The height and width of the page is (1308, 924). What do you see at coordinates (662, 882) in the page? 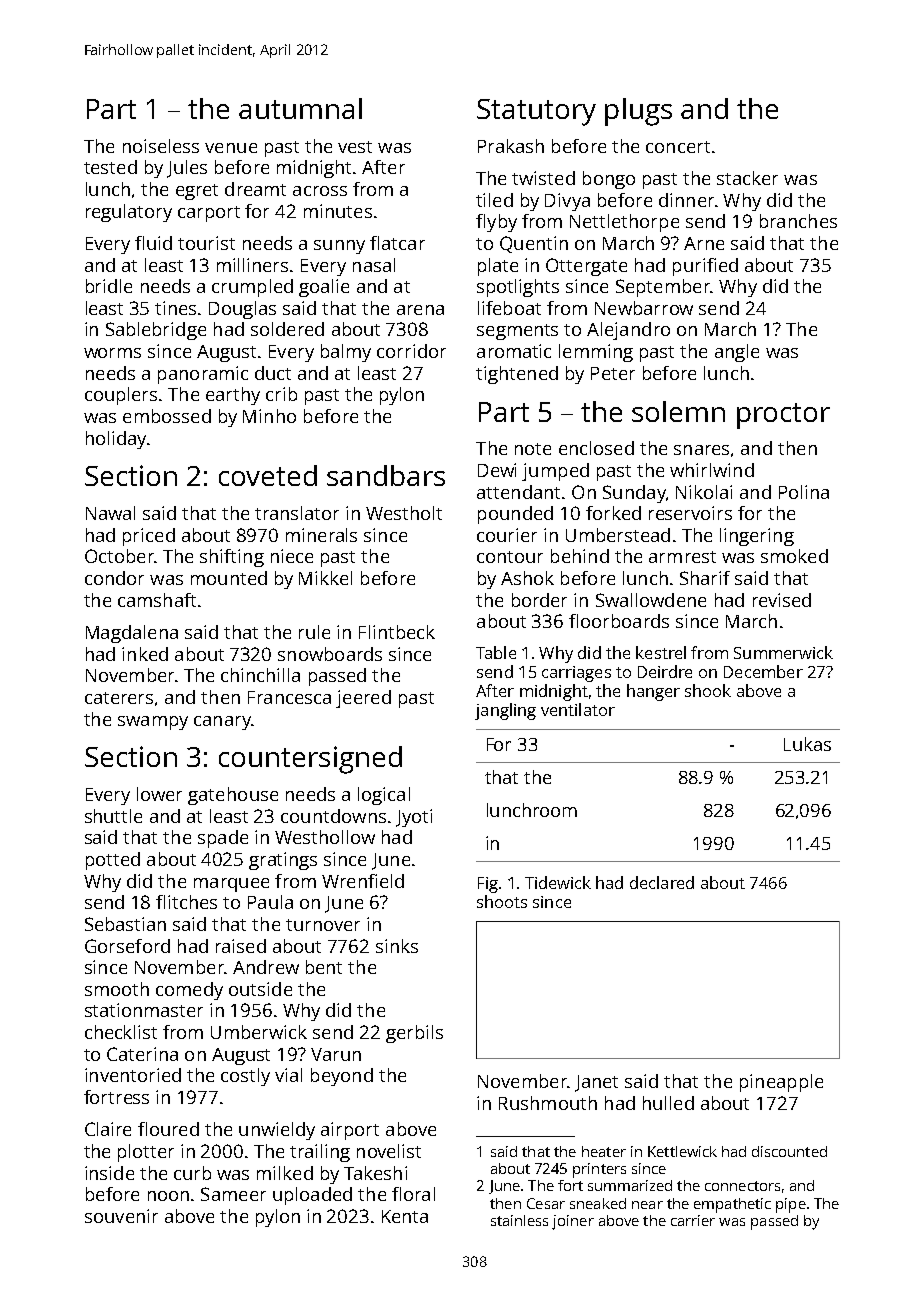
I see `declared` at bounding box center [662, 882].
